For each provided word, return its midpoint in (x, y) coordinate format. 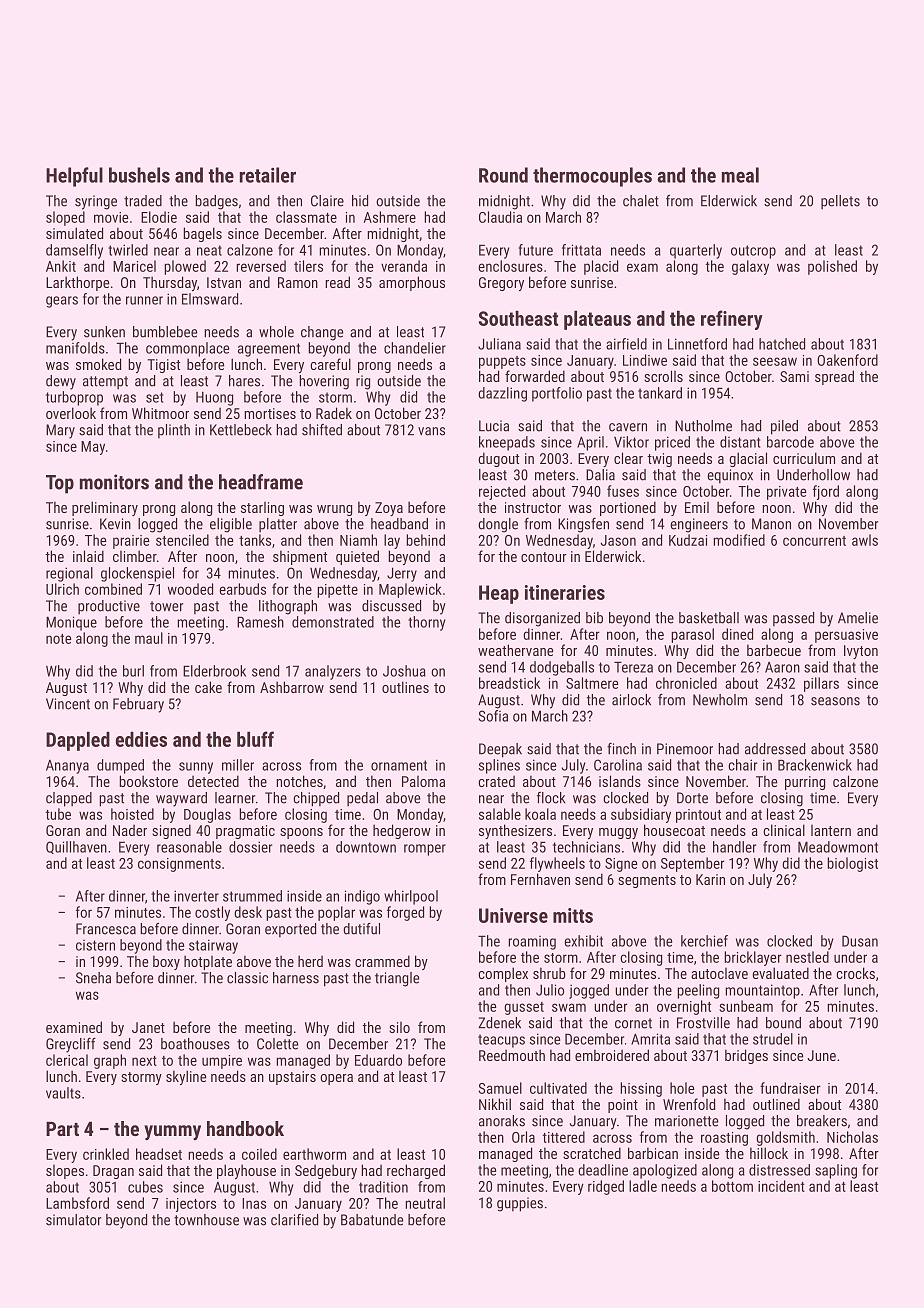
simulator (73, 1220)
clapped (69, 799)
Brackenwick (815, 765)
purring (805, 783)
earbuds (242, 589)
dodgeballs (562, 668)
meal (740, 175)
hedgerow (402, 831)
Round (503, 175)
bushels (139, 175)
